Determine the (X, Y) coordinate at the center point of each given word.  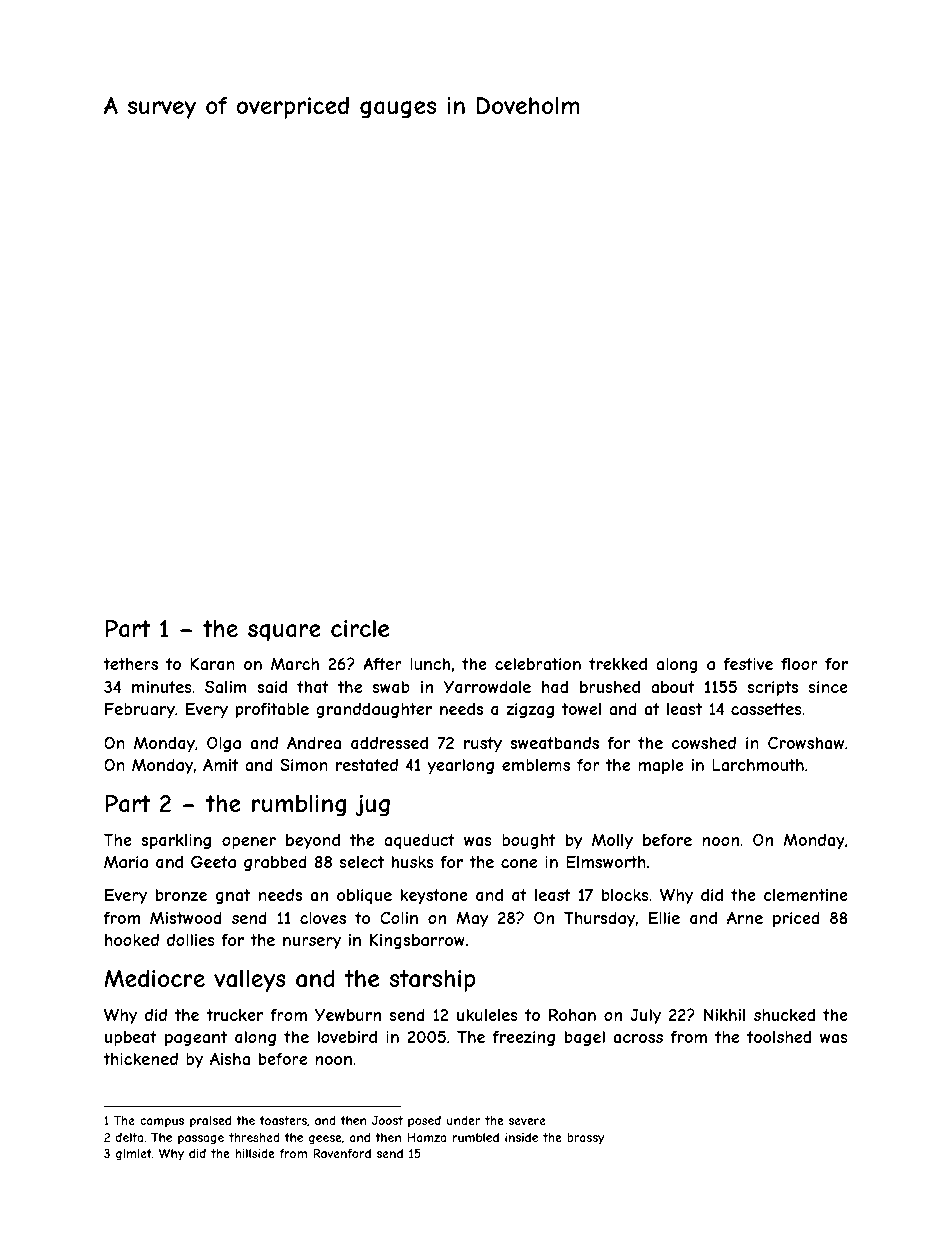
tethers (130, 664)
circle (360, 628)
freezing (524, 1038)
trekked (618, 664)
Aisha (230, 1058)
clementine (806, 895)
